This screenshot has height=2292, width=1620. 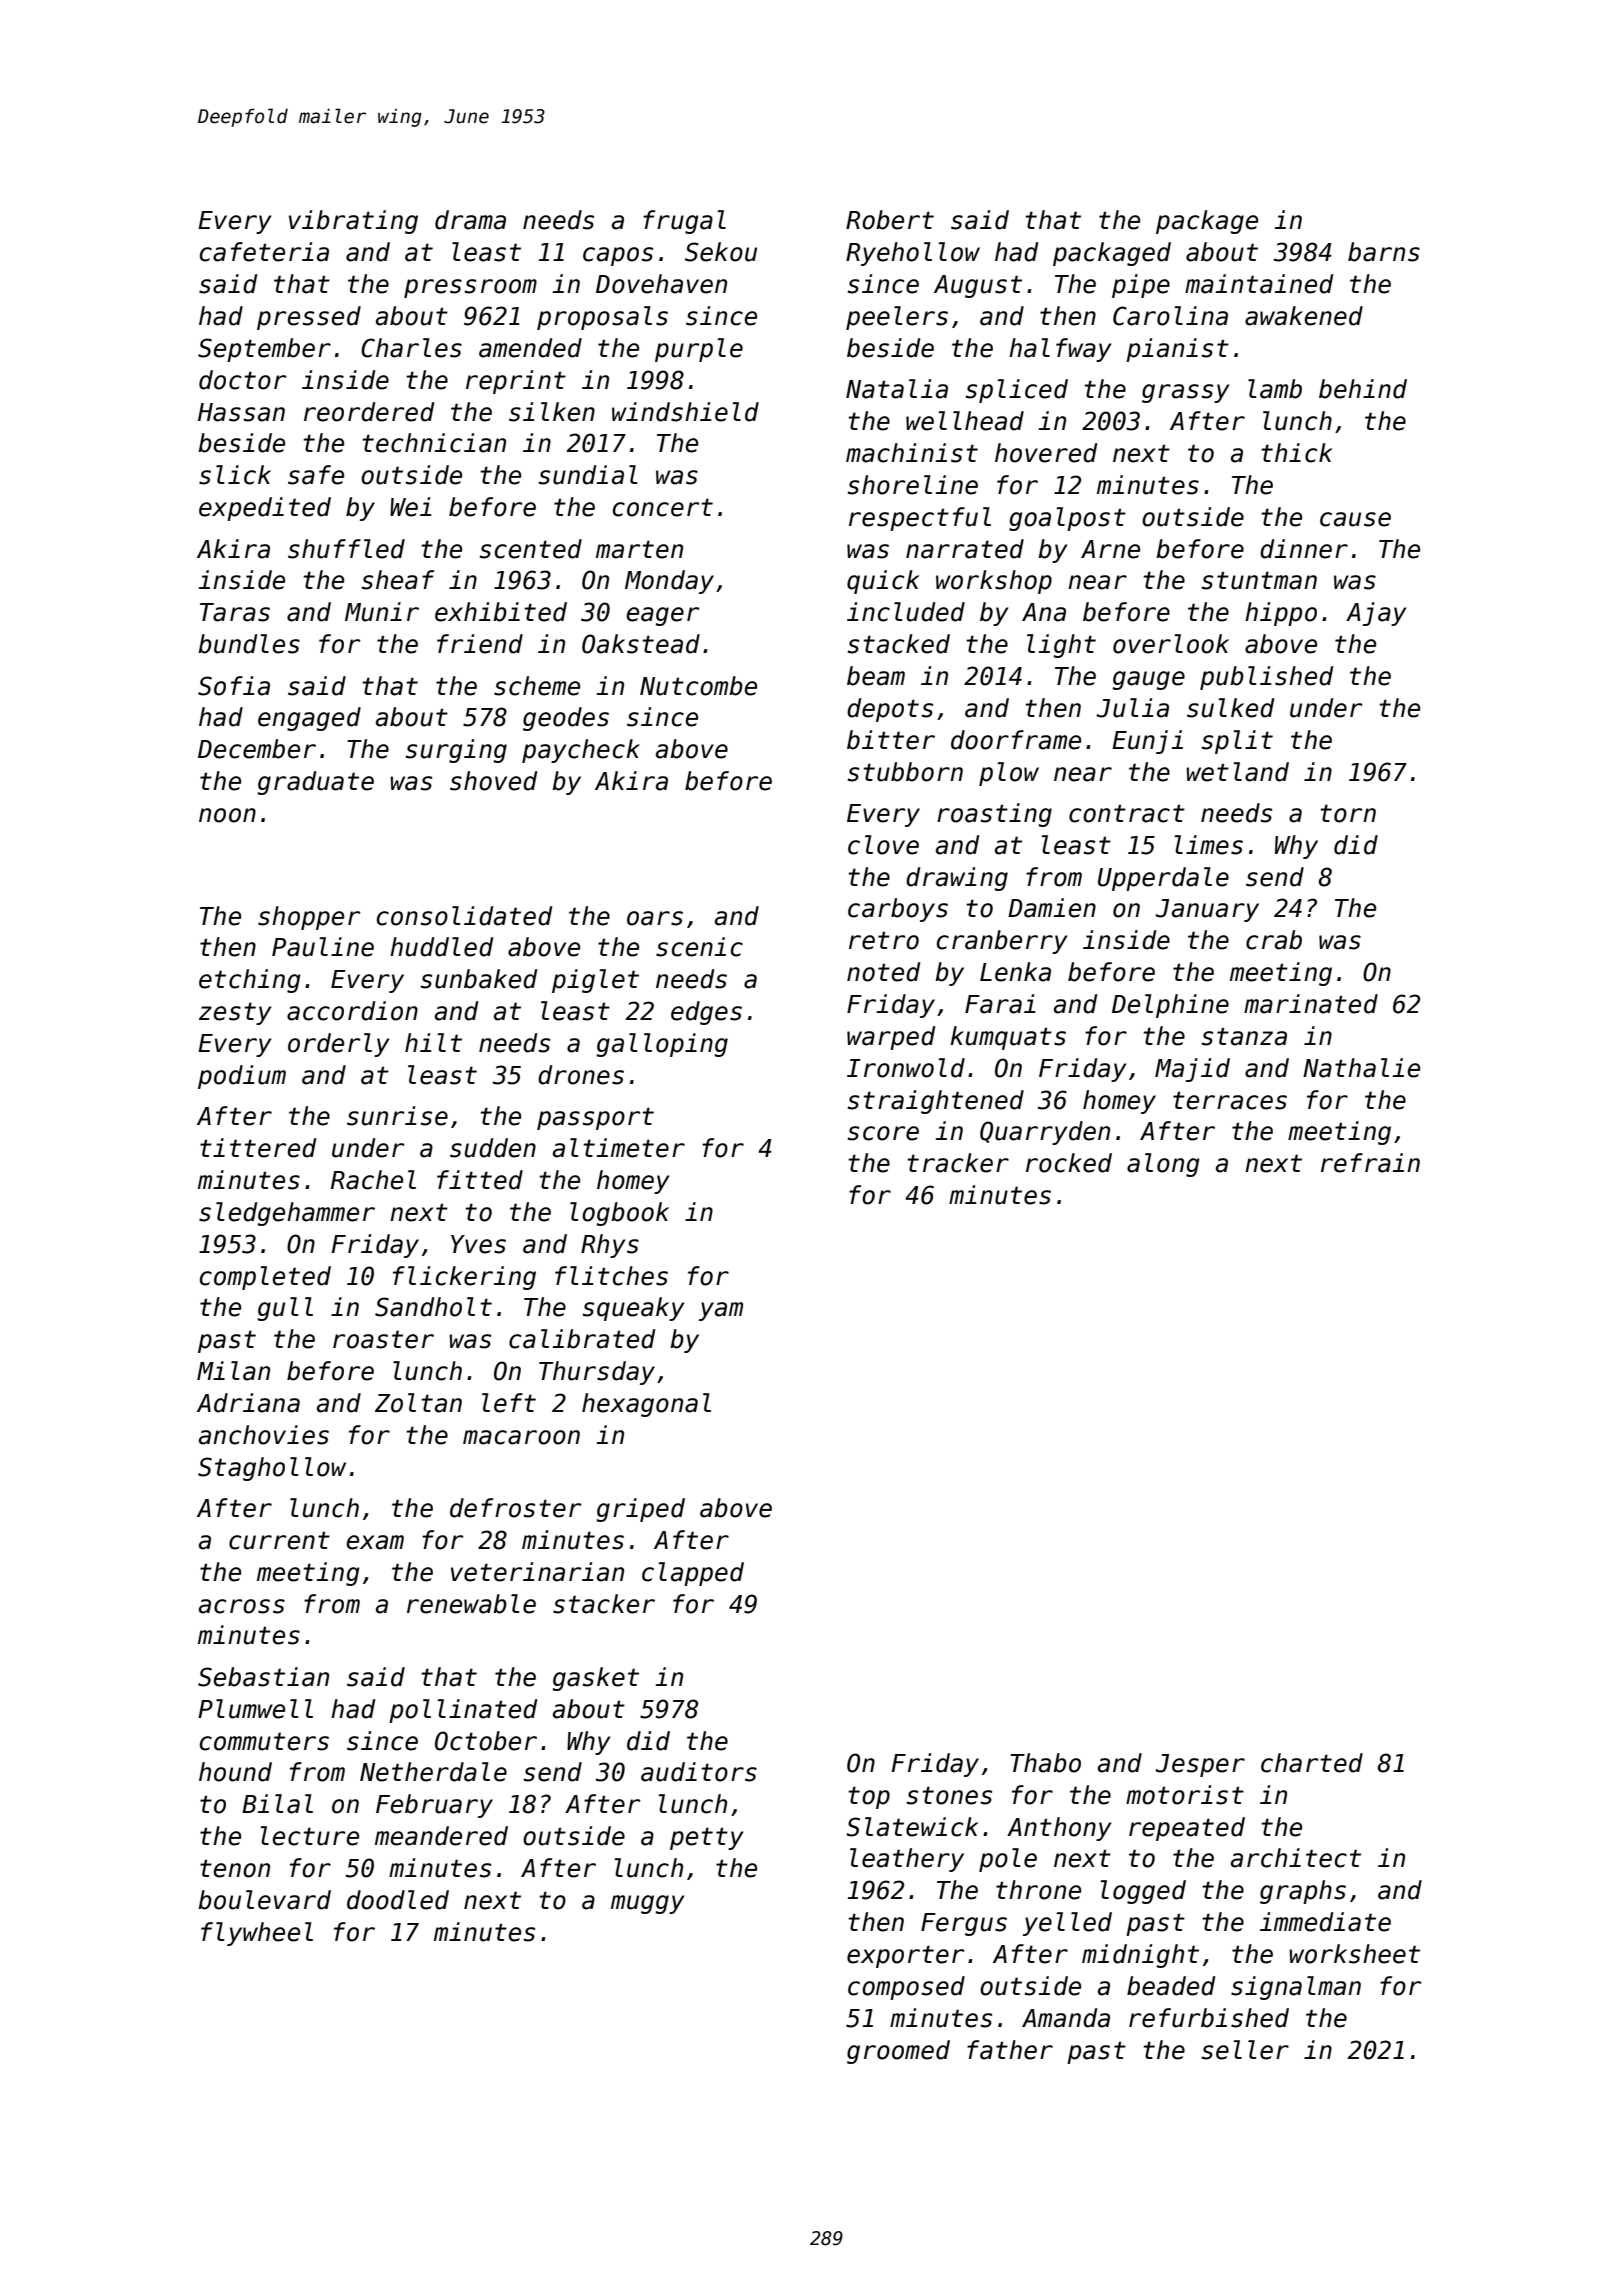 What do you see at coordinates (1348, 813) in the screenshot?
I see `torn` at bounding box center [1348, 813].
